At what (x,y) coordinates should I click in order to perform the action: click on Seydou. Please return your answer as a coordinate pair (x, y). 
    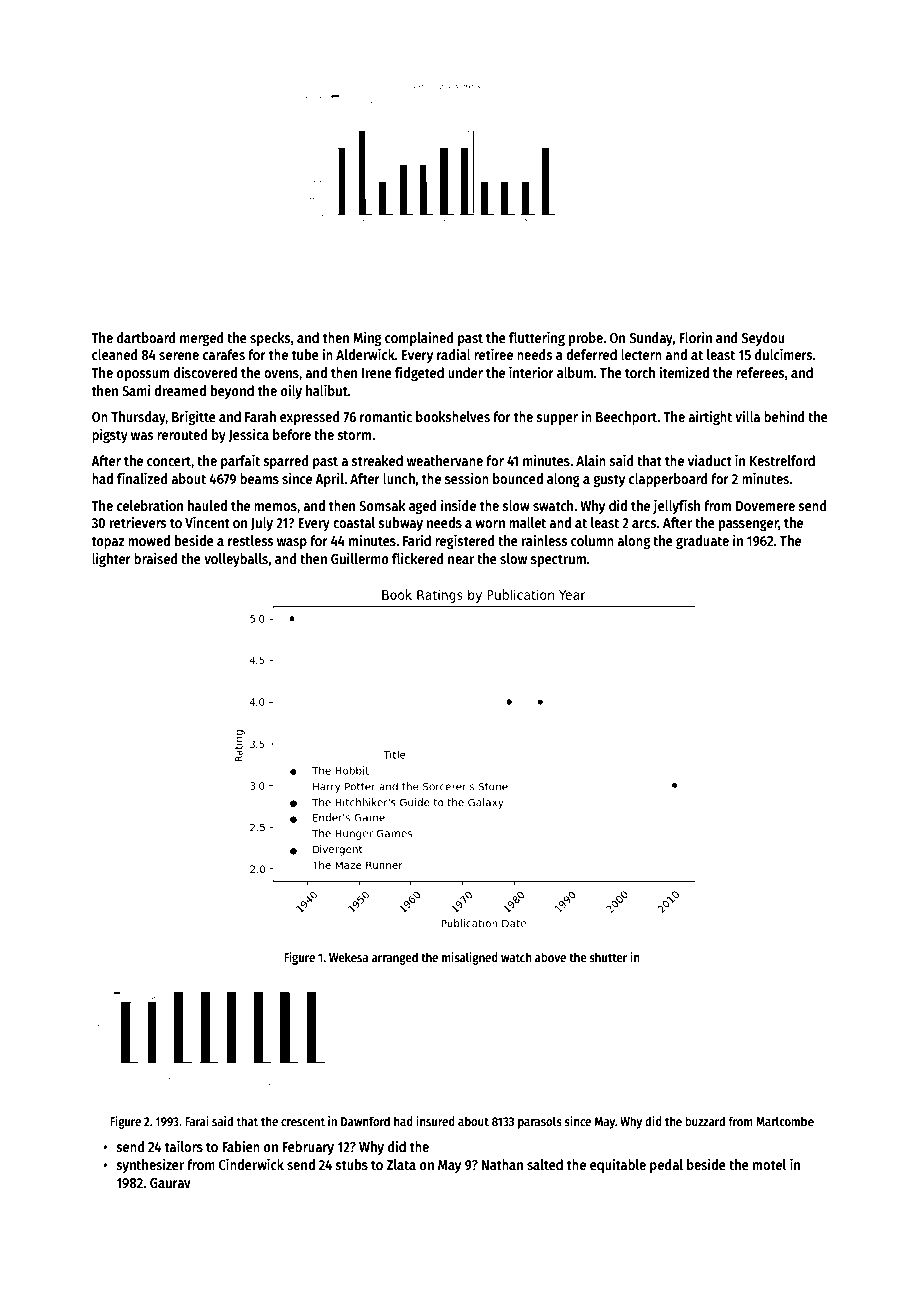
    Looking at the image, I should click on (763, 339).
